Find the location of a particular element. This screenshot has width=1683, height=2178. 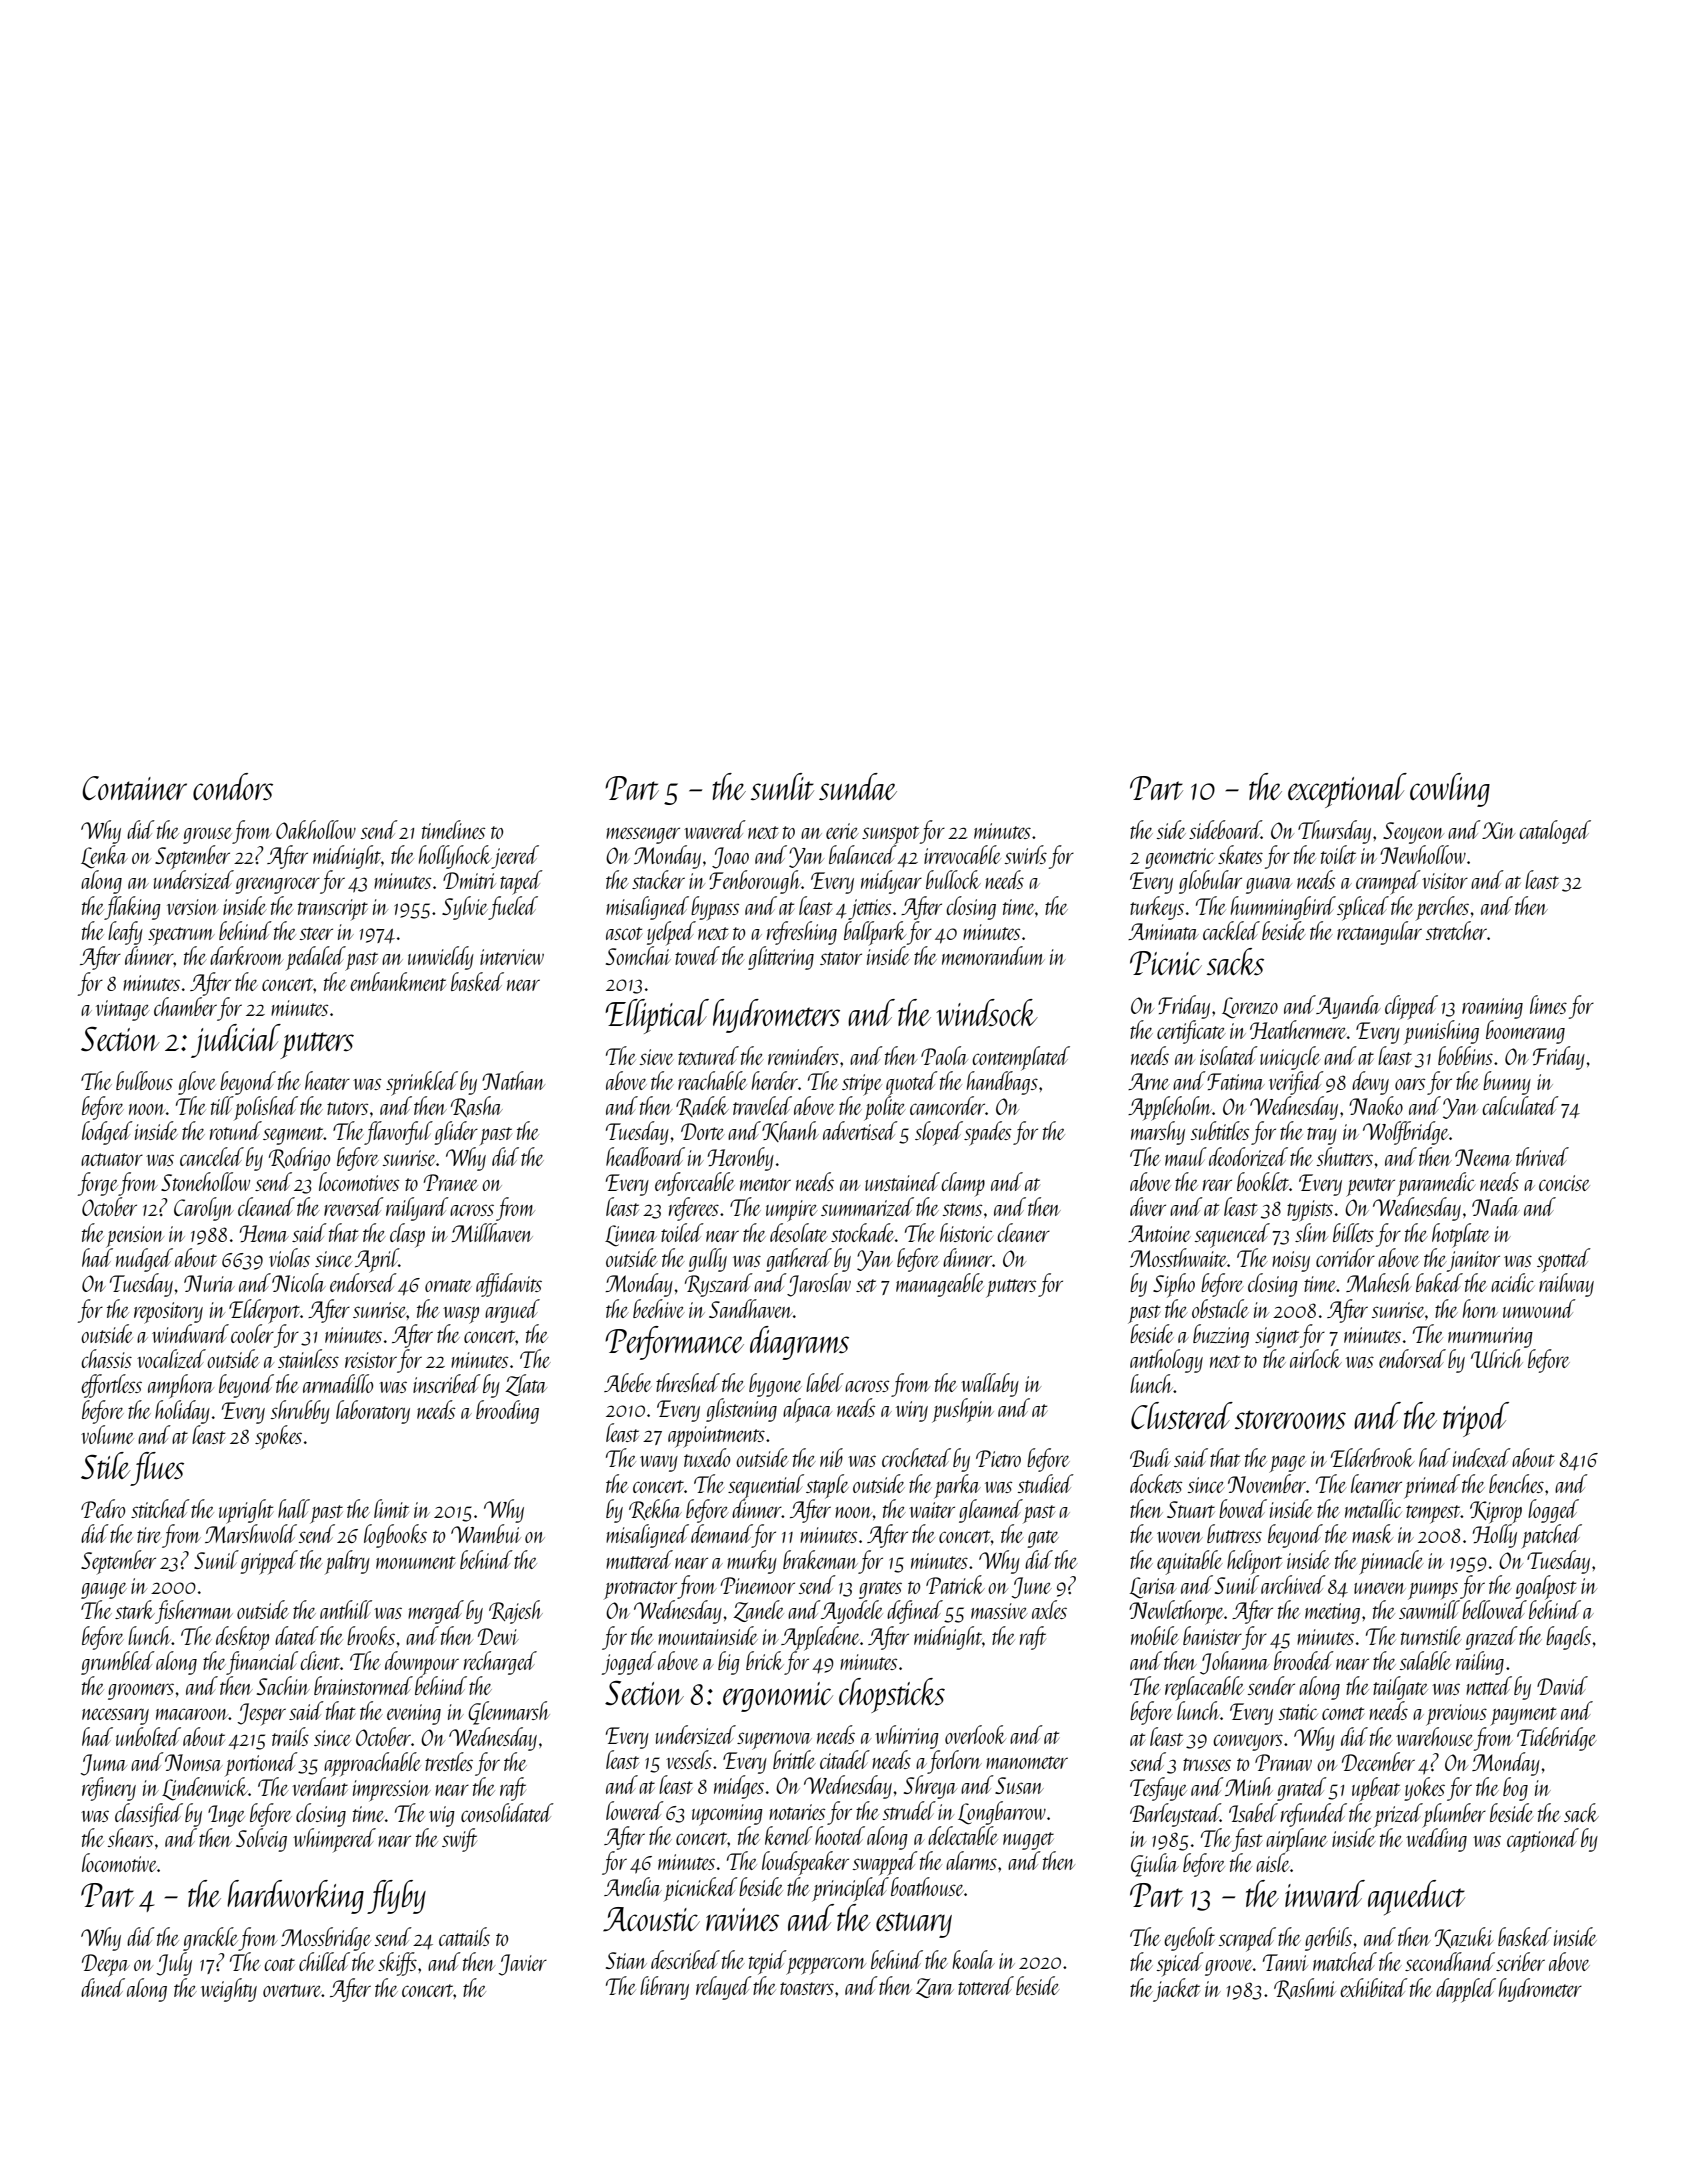

stretcher is located at coordinates (1456, 930).
